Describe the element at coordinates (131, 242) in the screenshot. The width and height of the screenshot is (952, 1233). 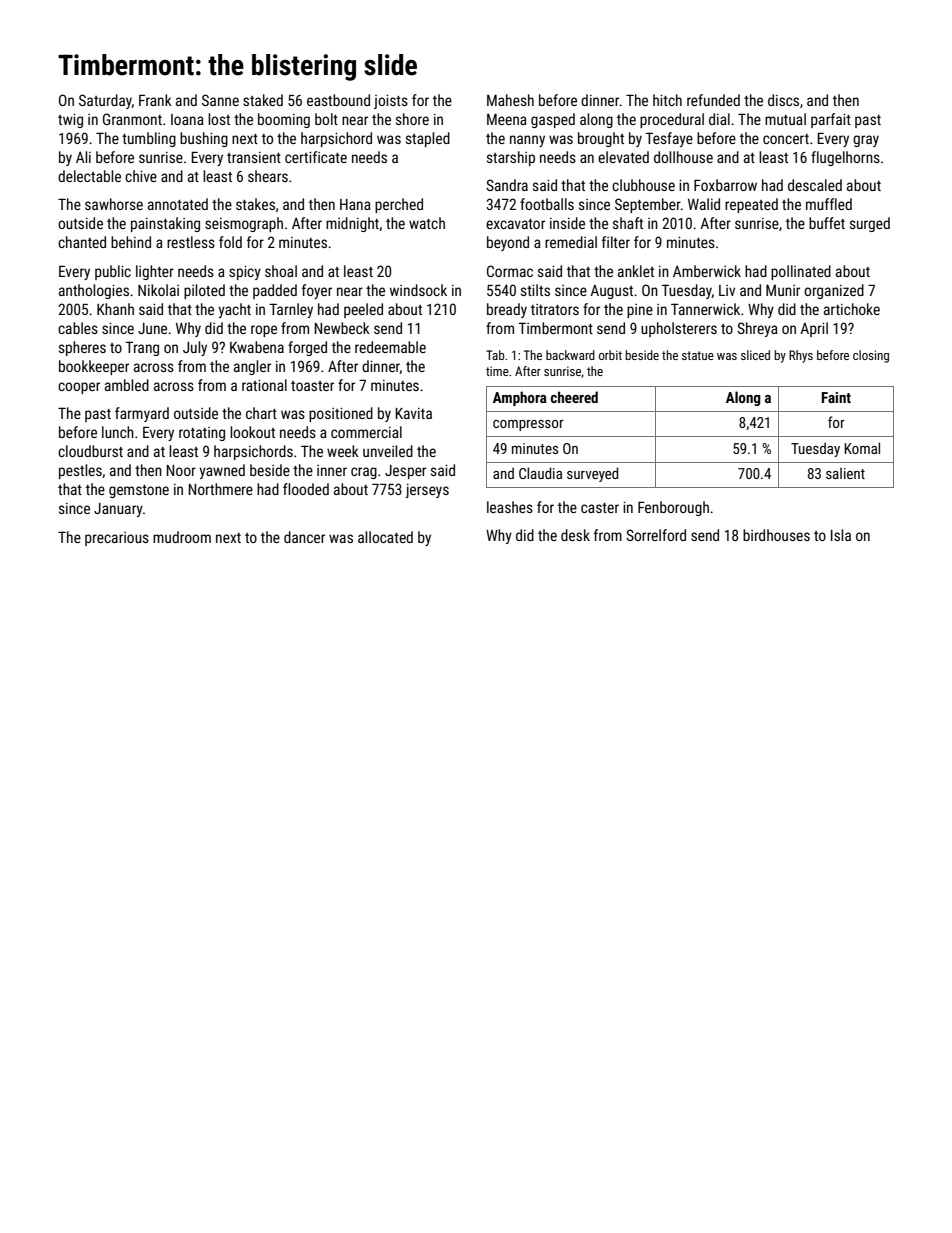
I see `behind` at that location.
